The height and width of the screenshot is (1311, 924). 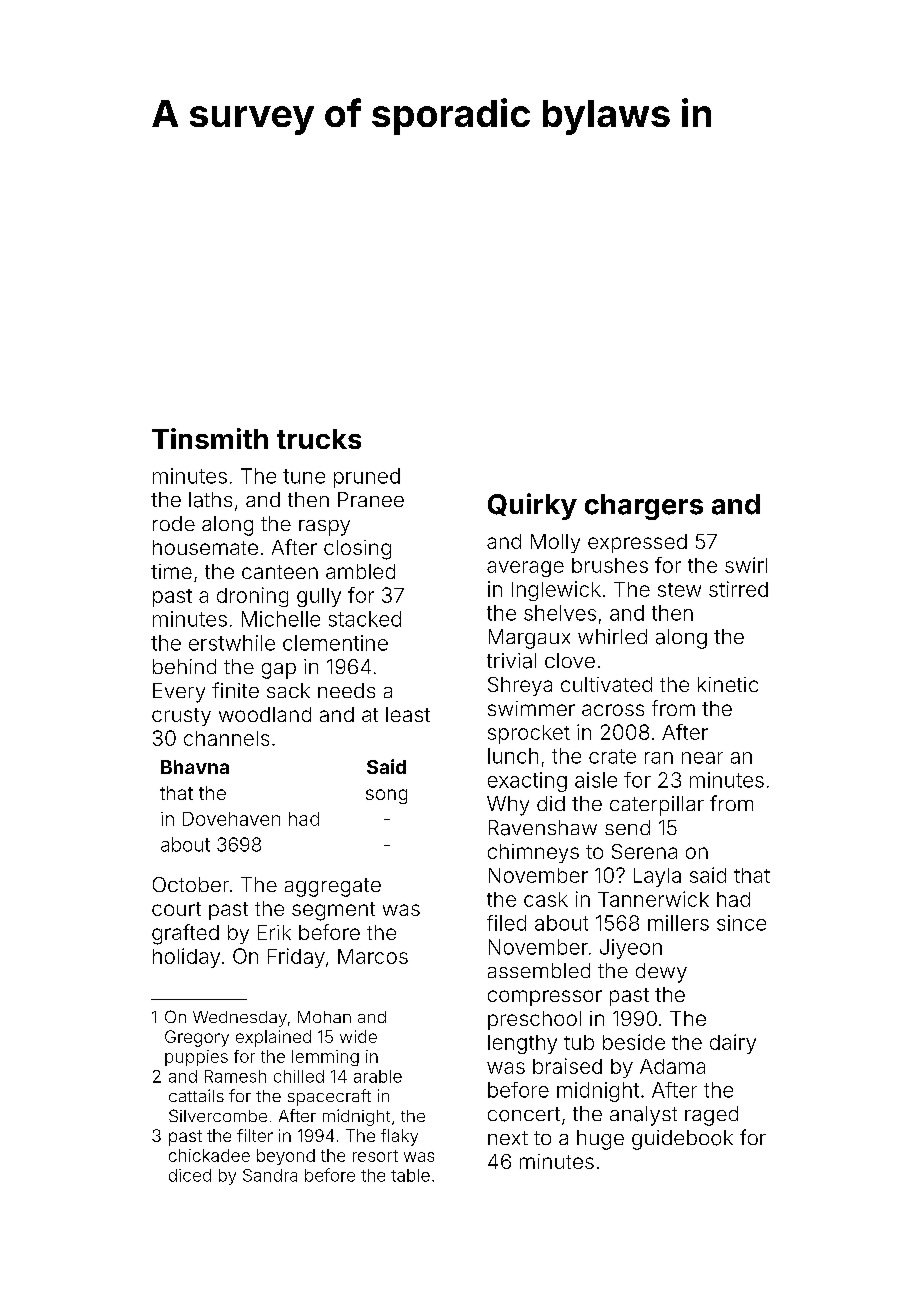 What do you see at coordinates (560, 613) in the screenshot?
I see `shelves` at bounding box center [560, 613].
